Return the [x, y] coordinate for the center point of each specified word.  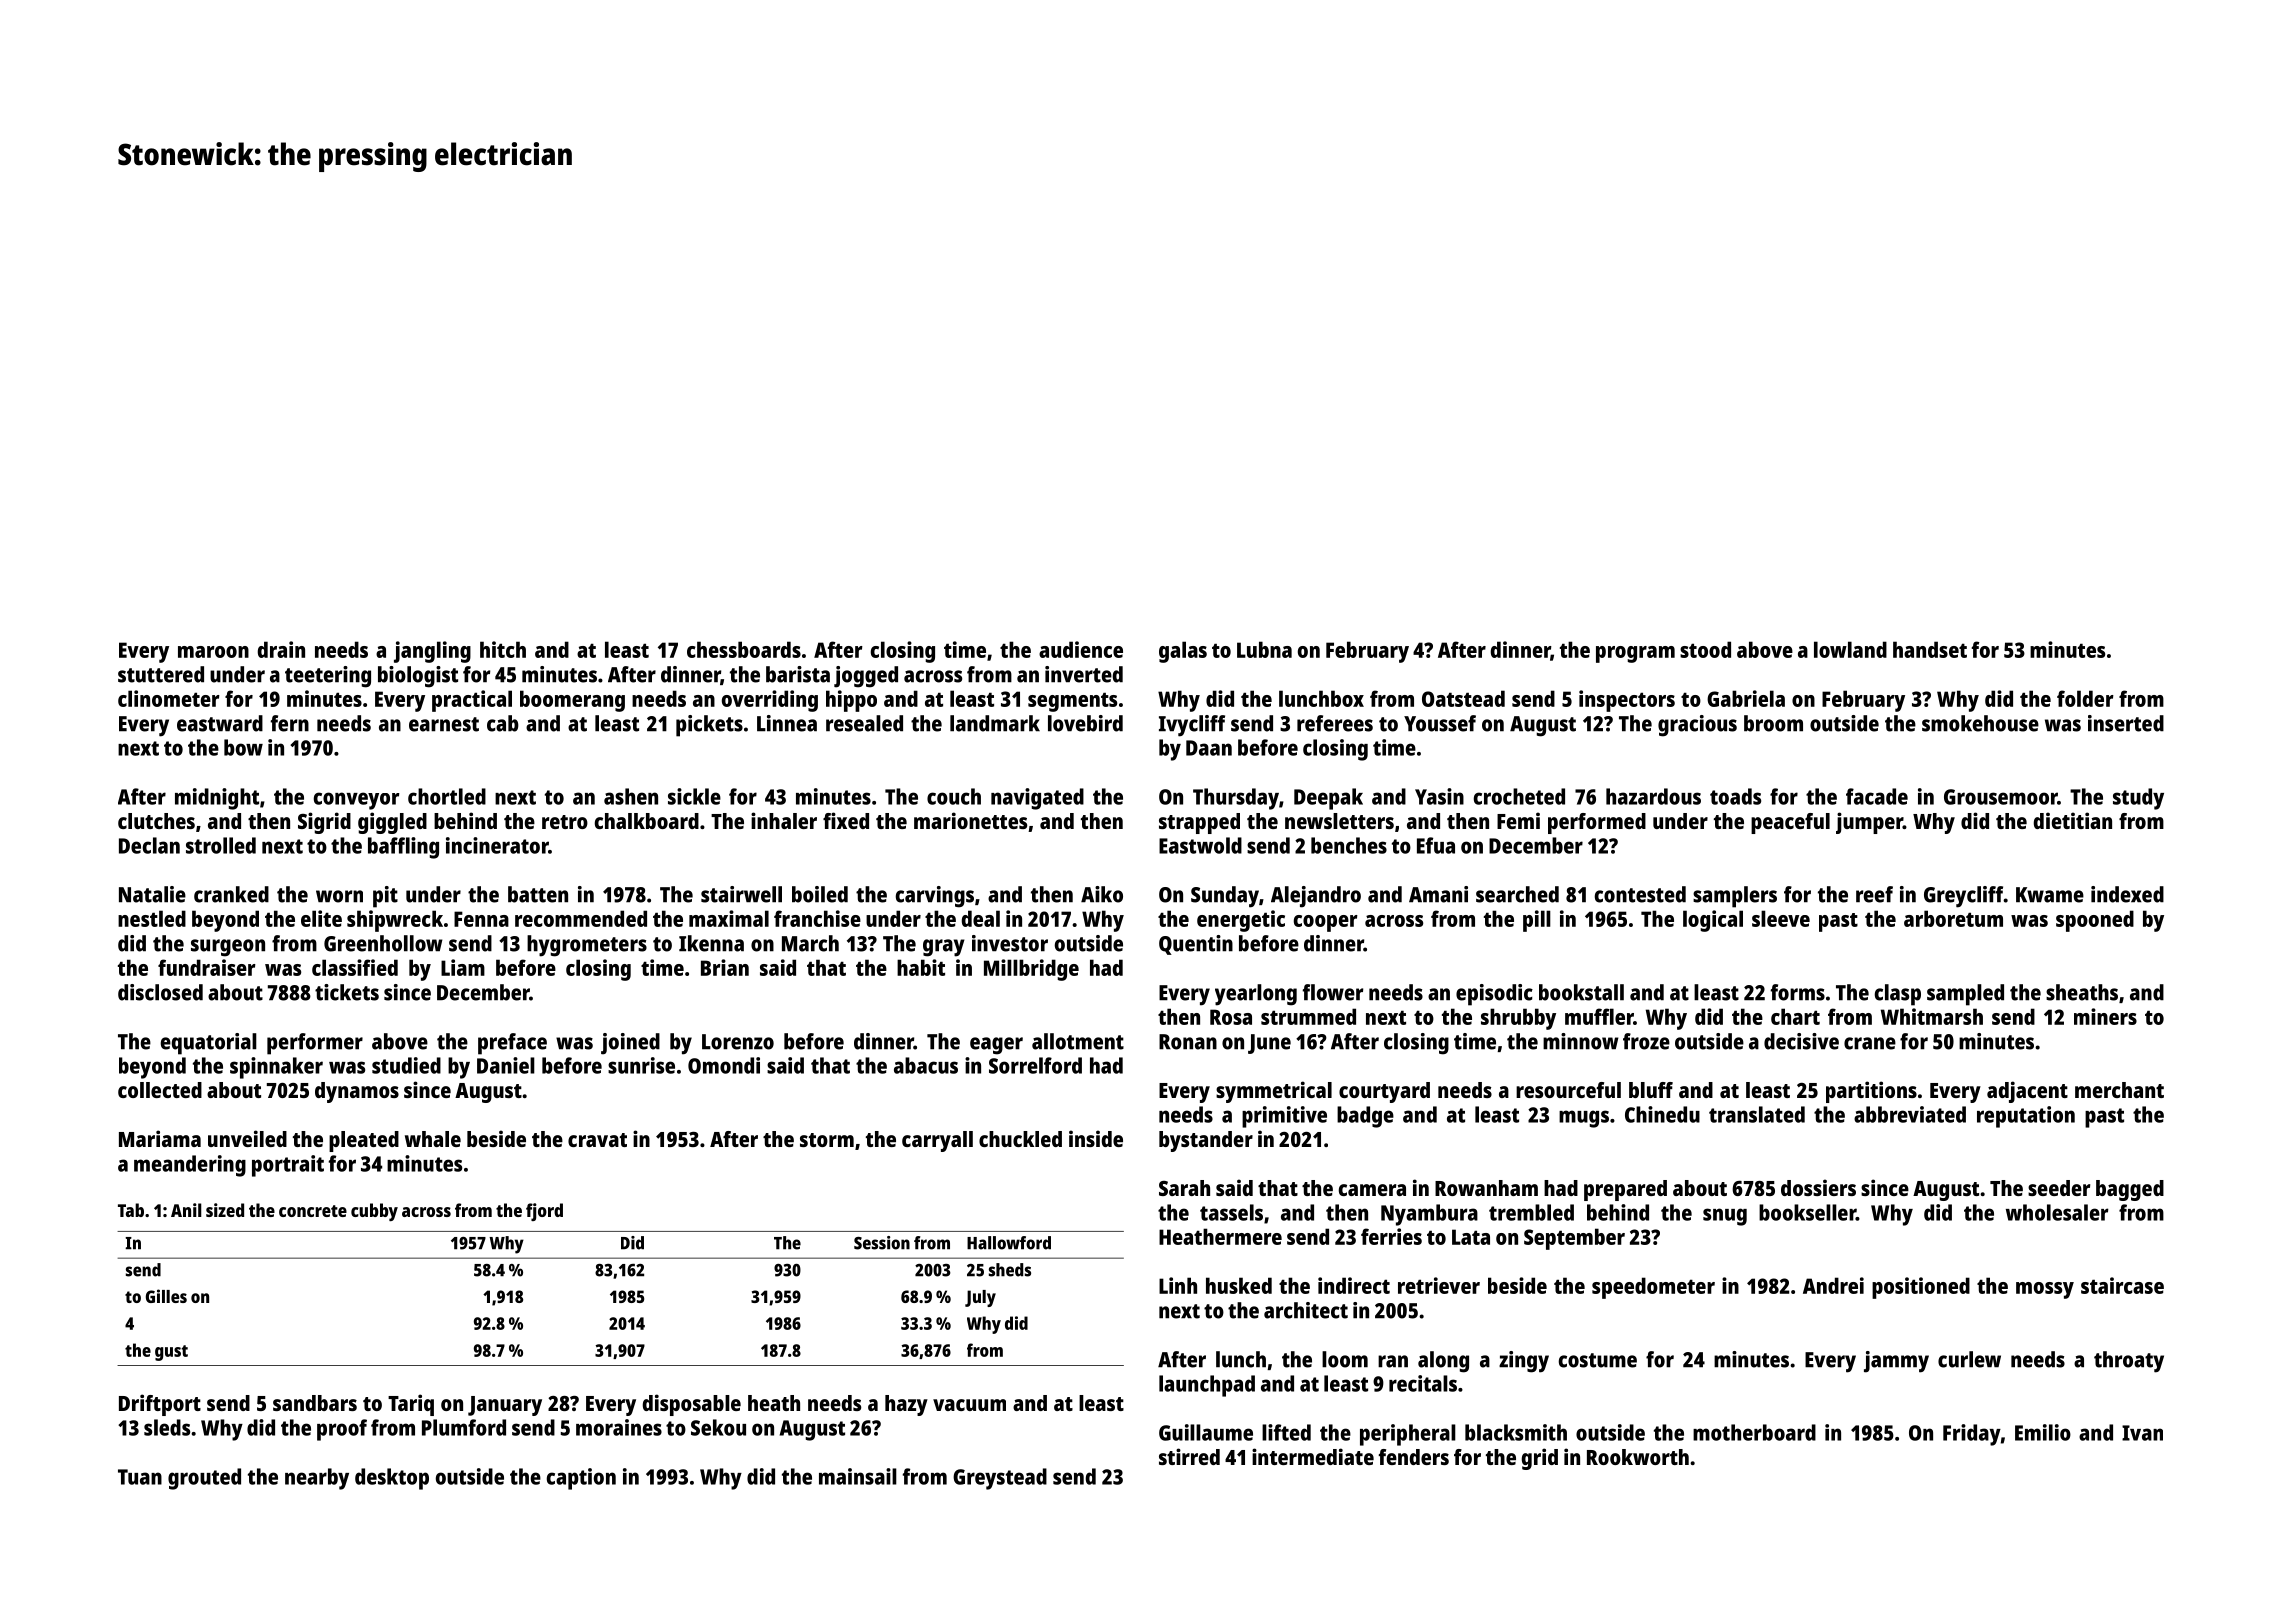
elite [321, 918]
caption [581, 1479]
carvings [935, 897]
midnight [217, 799]
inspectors [1627, 701]
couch [954, 796]
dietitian [2072, 820]
